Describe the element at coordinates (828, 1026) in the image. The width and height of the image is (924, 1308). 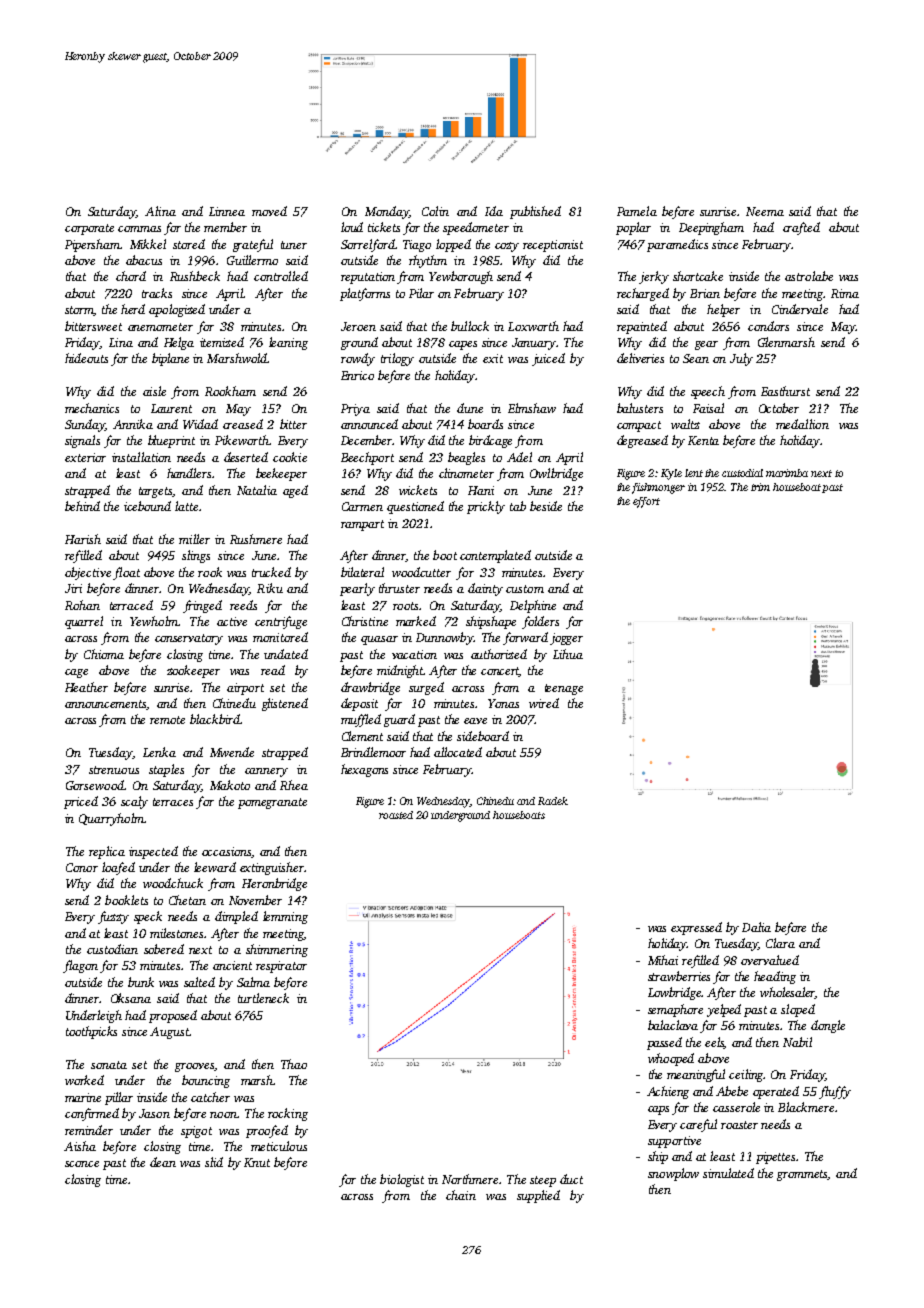
I see `dongle` at that location.
